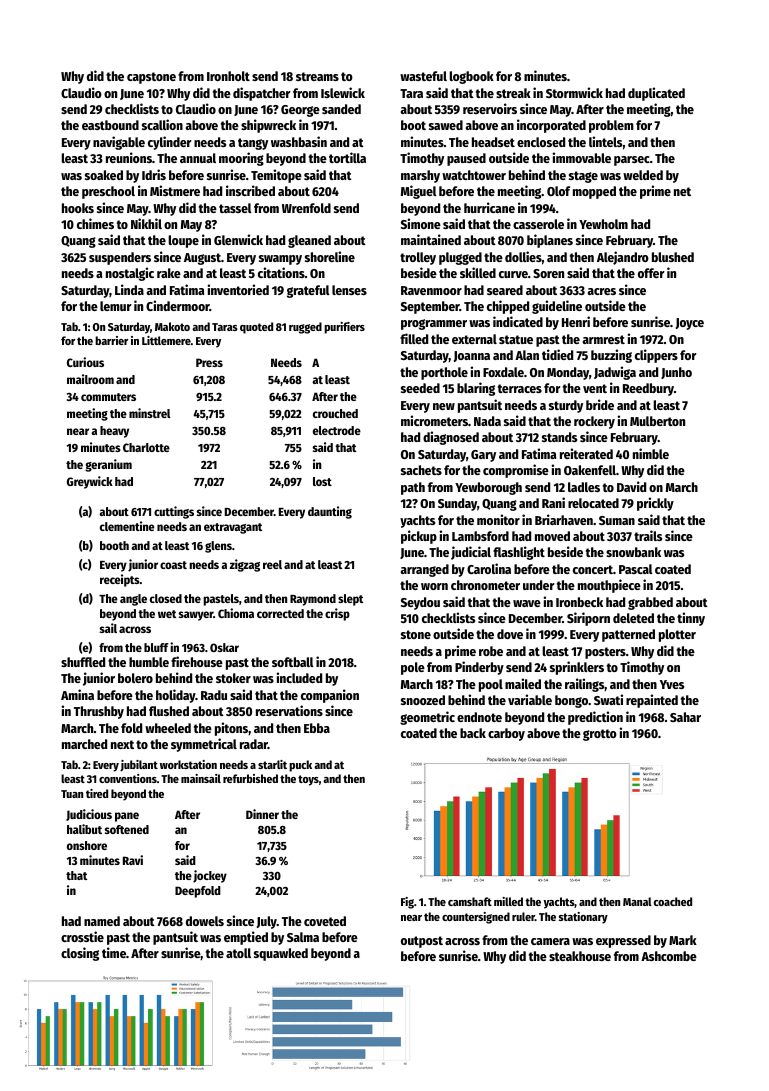  What do you see at coordinates (300, 766) in the screenshot?
I see `puck` at bounding box center [300, 766].
